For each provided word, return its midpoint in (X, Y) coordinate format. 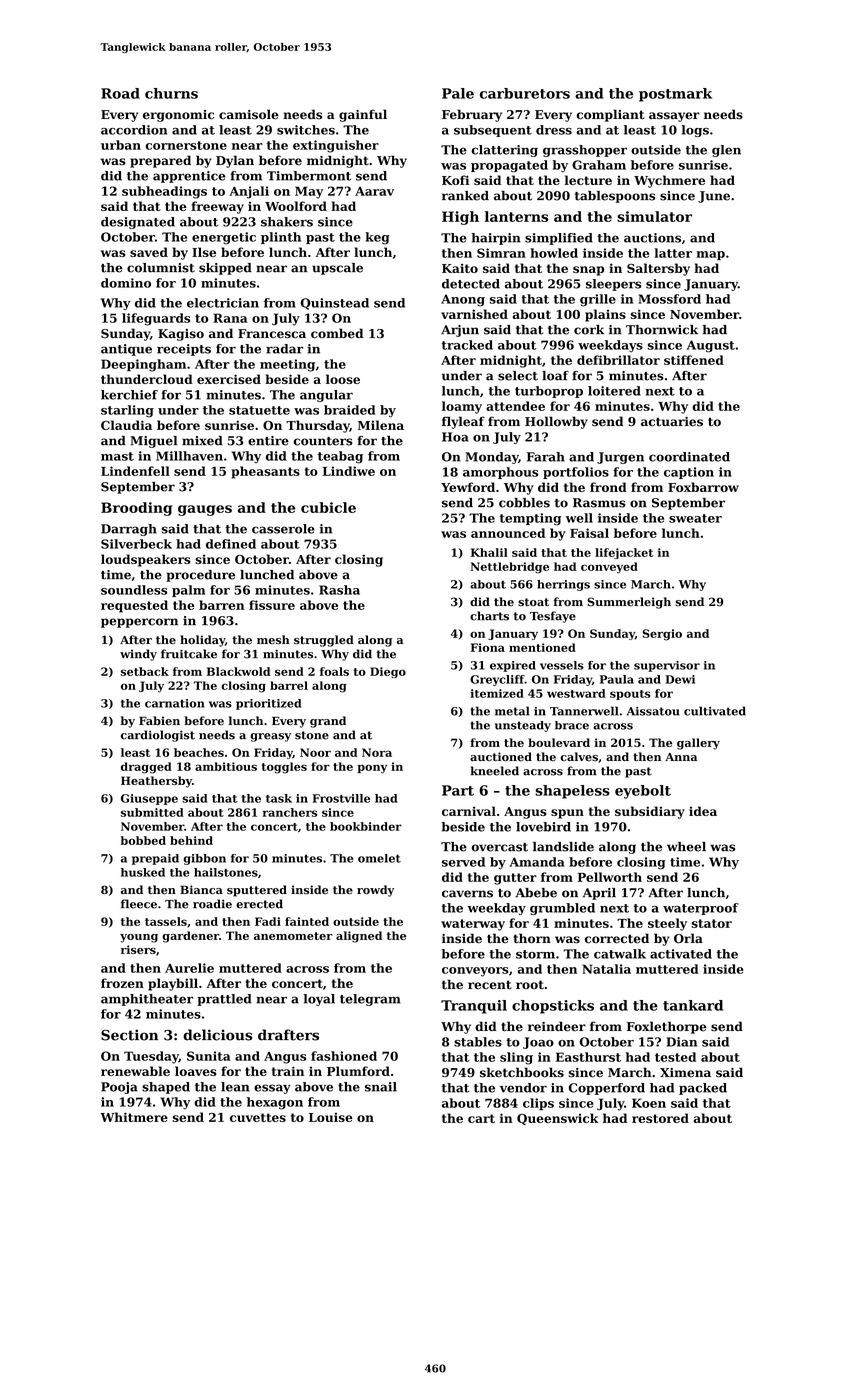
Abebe (536, 893)
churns (171, 93)
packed (703, 1089)
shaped (166, 1088)
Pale (458, 93)
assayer (674, 117)
